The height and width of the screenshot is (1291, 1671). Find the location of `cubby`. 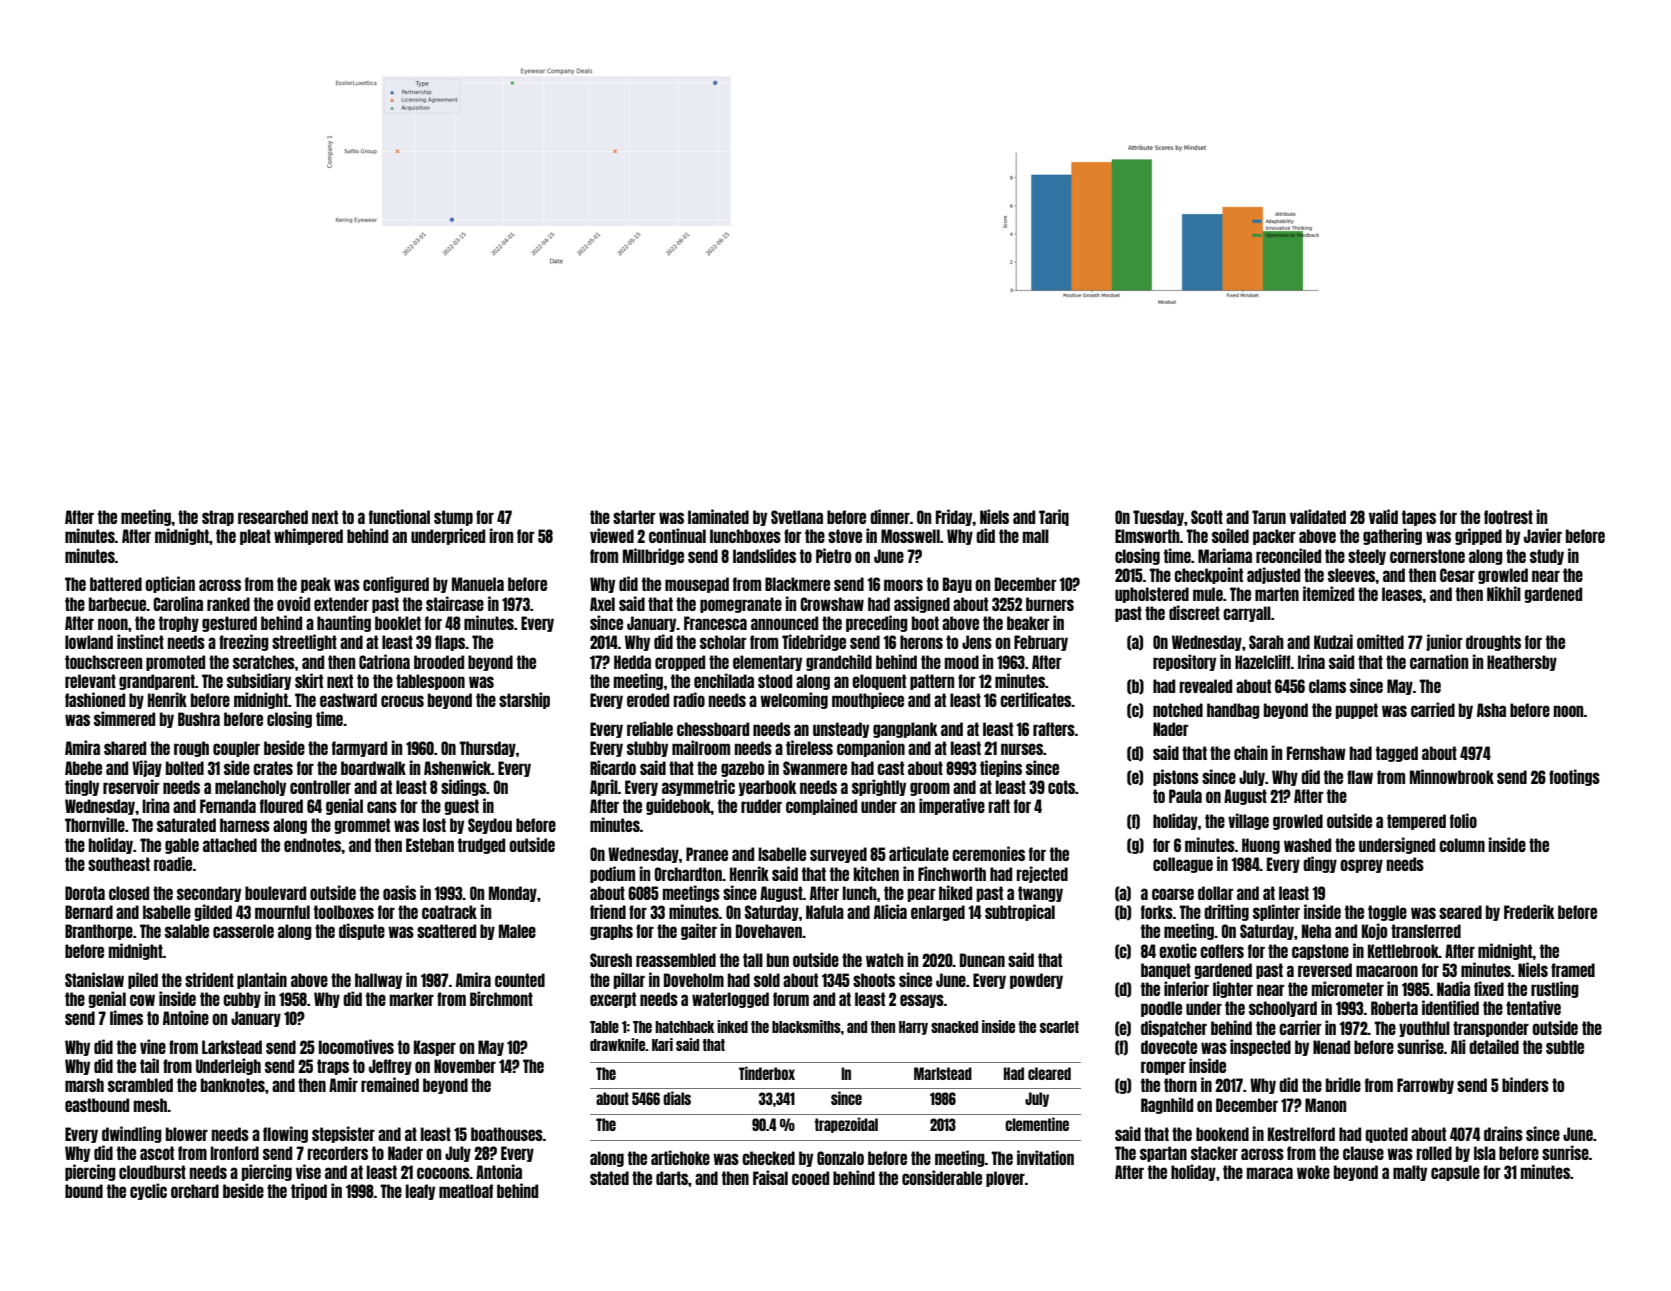

cubby is located at coordinates (242, 1000).
